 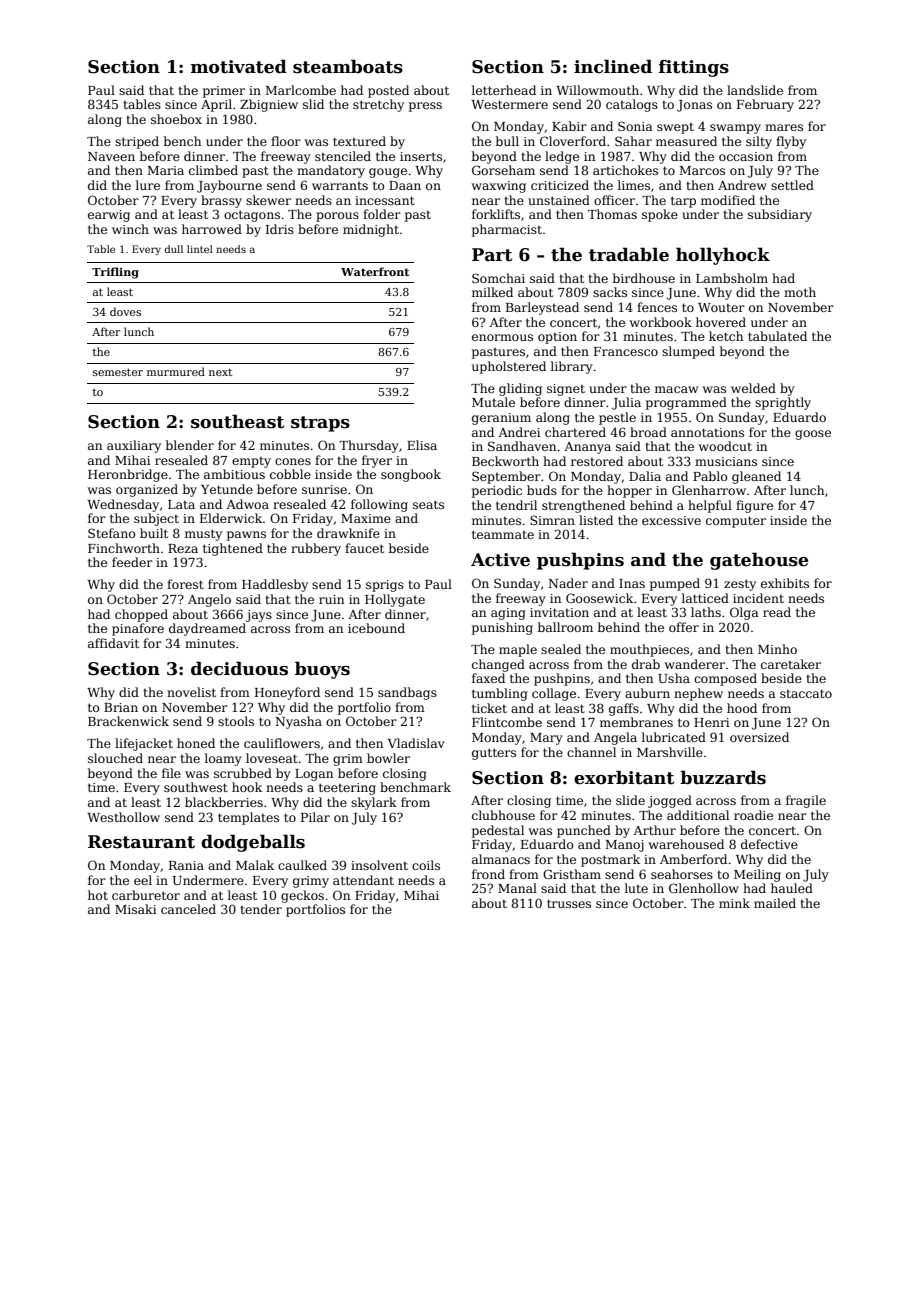 What do you see at coordinates (645, 476) in the image?
I see `Dalia` at bounding box center [645, 476].
